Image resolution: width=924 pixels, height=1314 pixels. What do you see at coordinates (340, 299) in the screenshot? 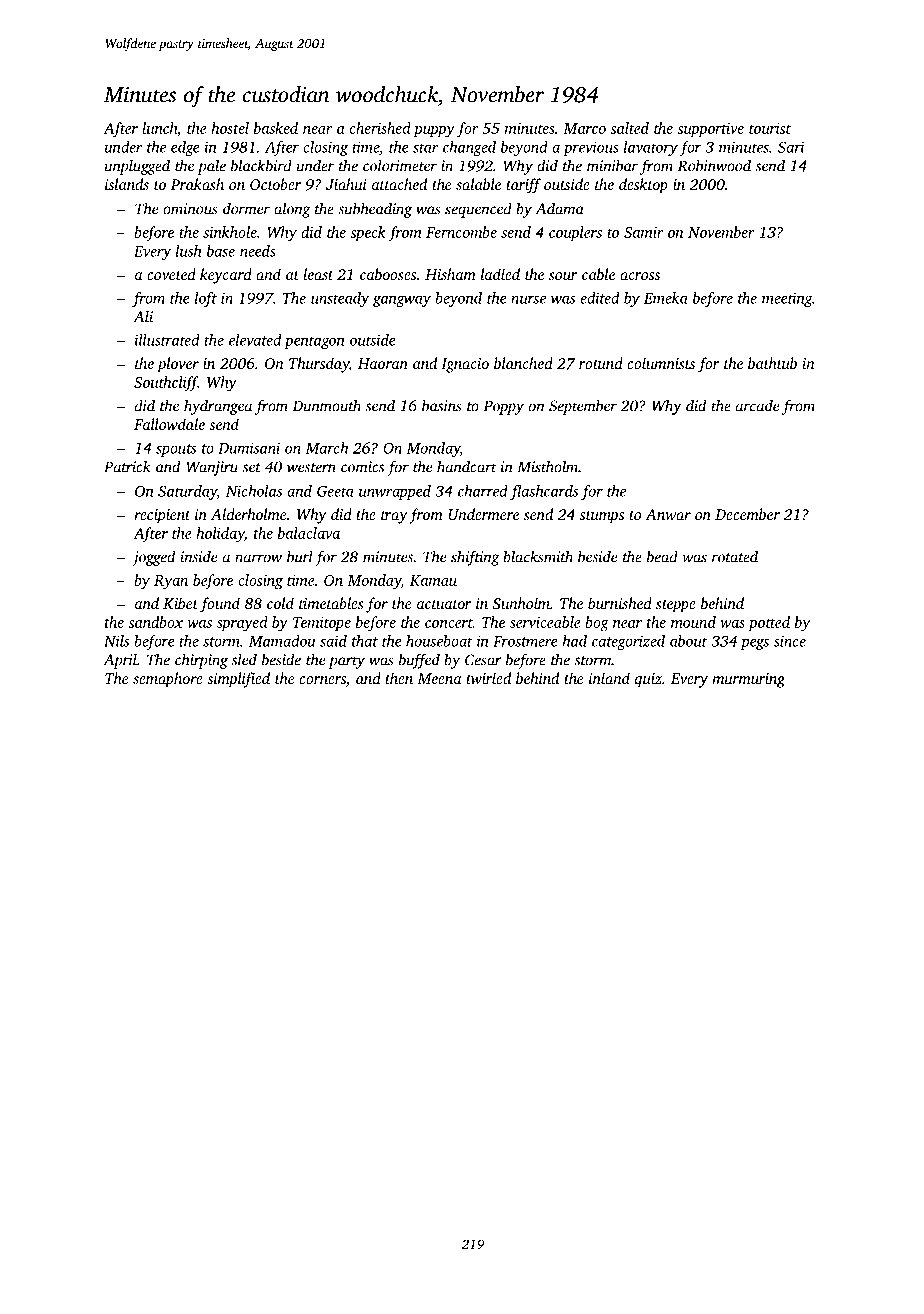
I see `unsteady` at bounding box center [340, 299].
